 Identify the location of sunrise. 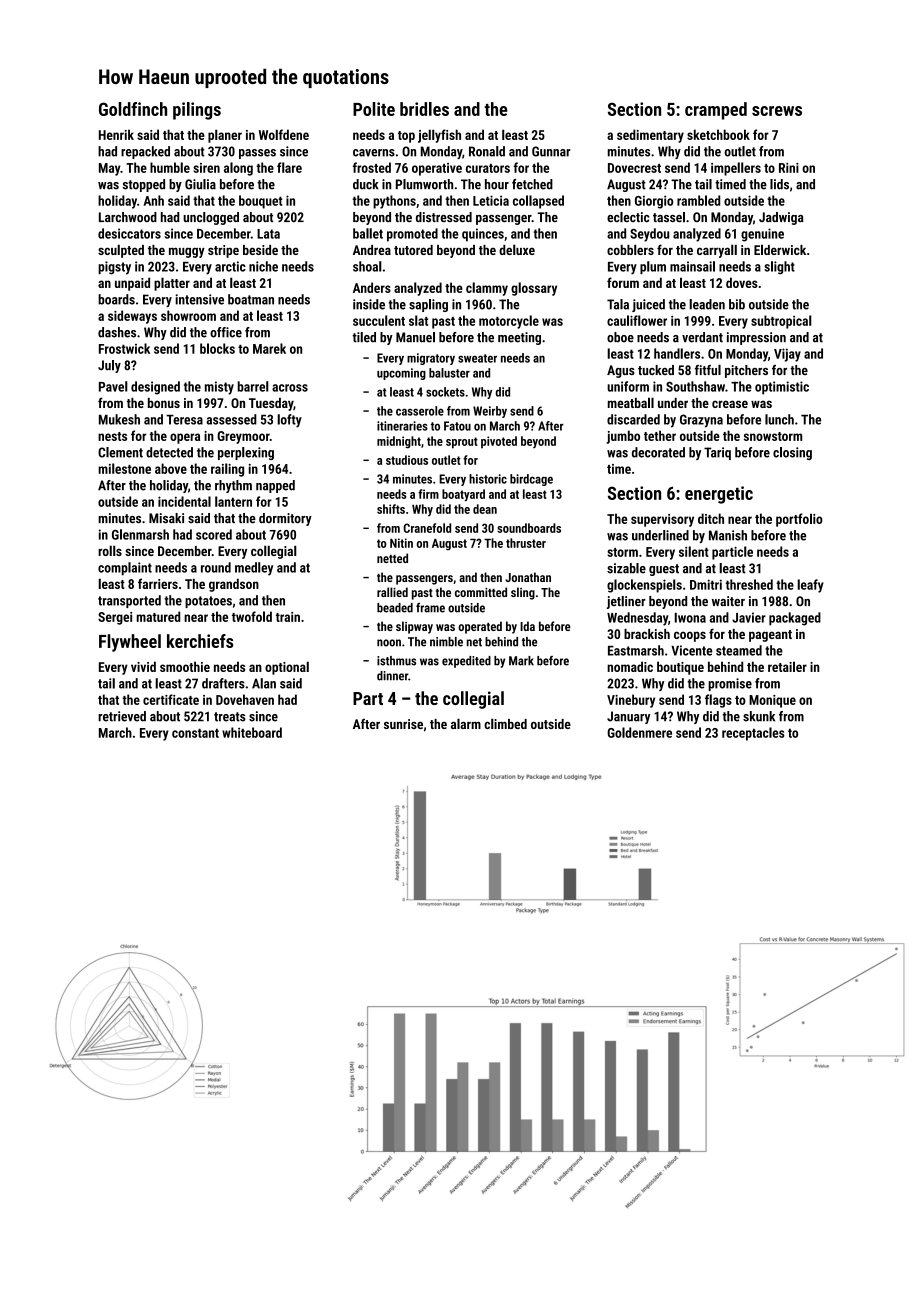
(403, 724).
